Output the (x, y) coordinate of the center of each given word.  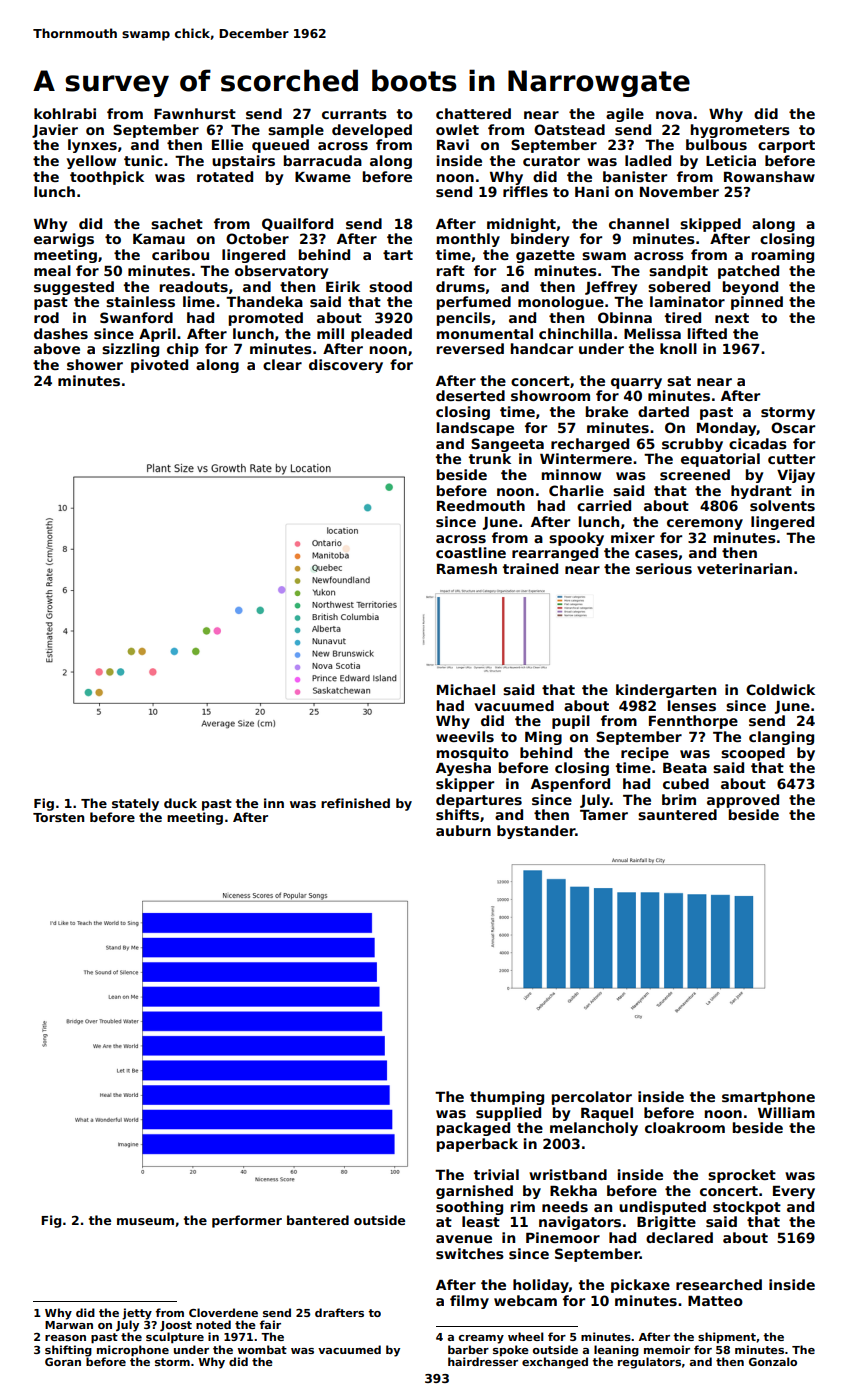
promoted (265, 319)
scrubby (692, 445)
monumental (484, 333)
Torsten (59, 817)
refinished (355, 803)
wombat (262, 1349)
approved (743, 801)
